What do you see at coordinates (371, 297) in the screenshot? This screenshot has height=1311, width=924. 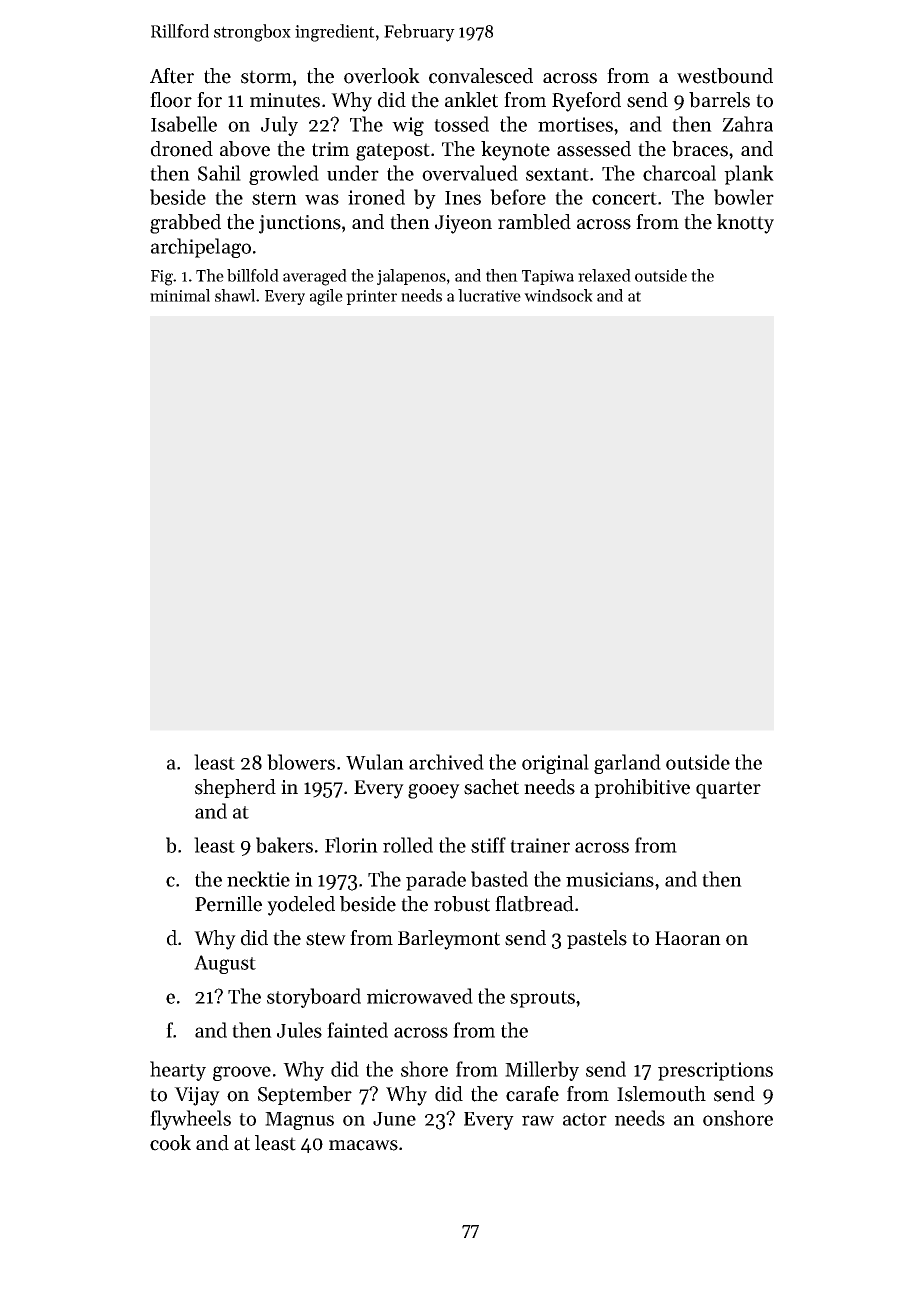 I see `printer` at bounding box center [371, 297].
